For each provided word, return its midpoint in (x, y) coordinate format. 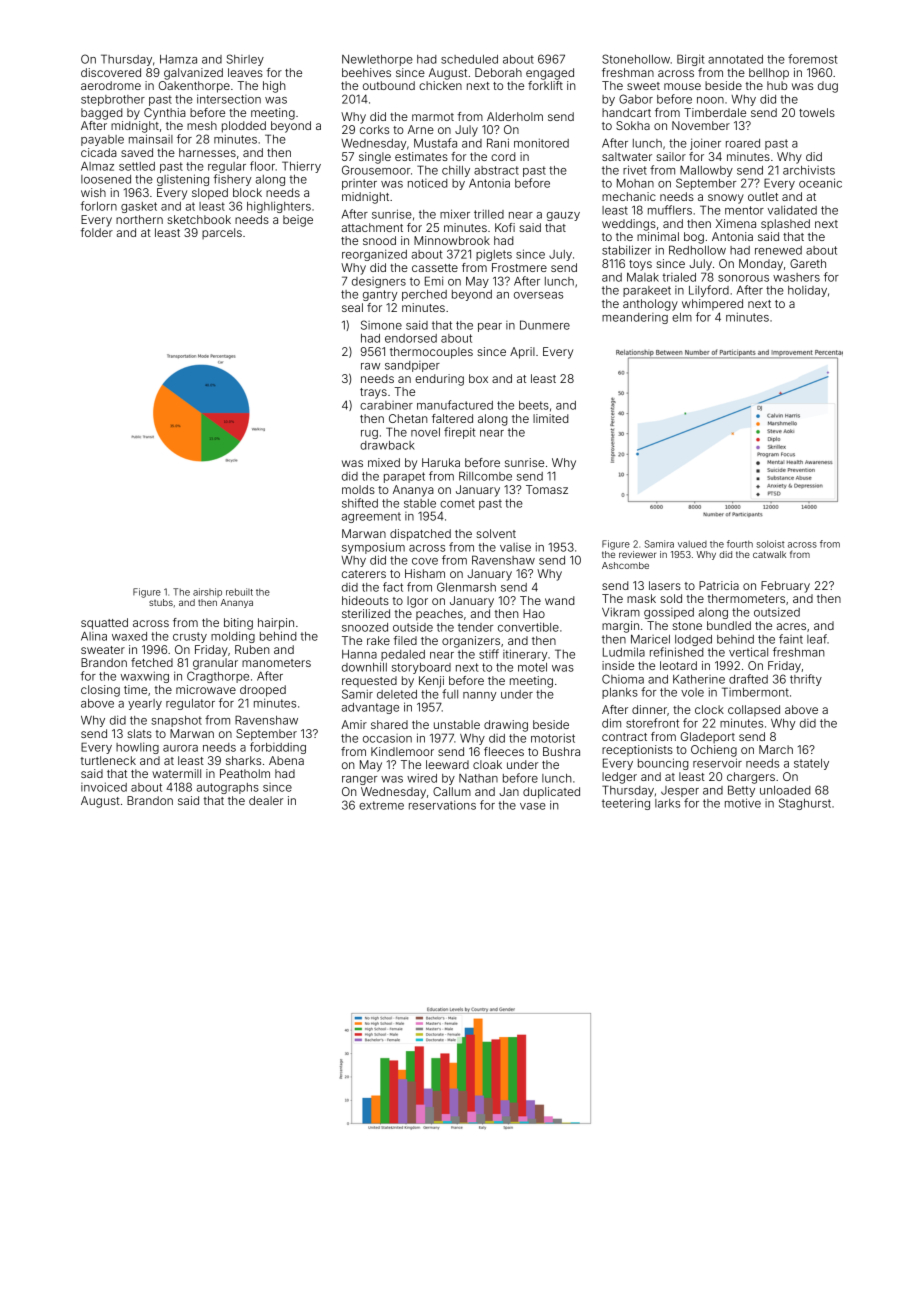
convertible (528, 627)
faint (791, 639)
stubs (161, 602)
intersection (229, 99)
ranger (359, 780)
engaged (550, 74)
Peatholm (245, 773)
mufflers (670, 210)
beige (298, 221)
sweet (643, 86)
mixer (455, 214)
